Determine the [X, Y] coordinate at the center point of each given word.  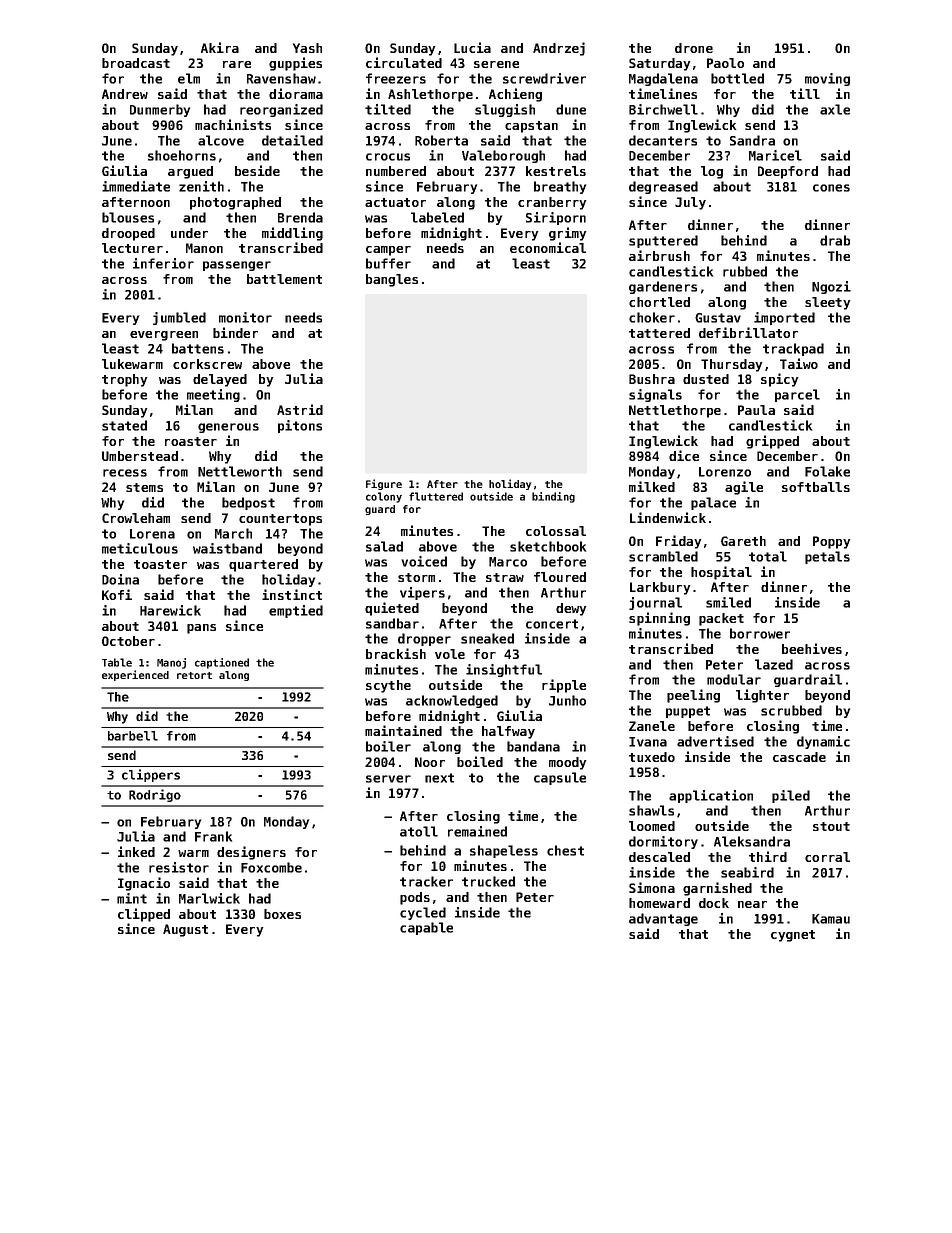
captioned [222, 663]
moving [827, 79]
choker [652, 317]
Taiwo [799, 363]
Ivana [648, 742]
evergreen [164, 336]
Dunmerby [160, 110]
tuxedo [652, 757]
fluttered [436, 496]
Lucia [472, 47]
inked [136, 851]
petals [827, 557]
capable [426, 928]
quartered [263, 565]
